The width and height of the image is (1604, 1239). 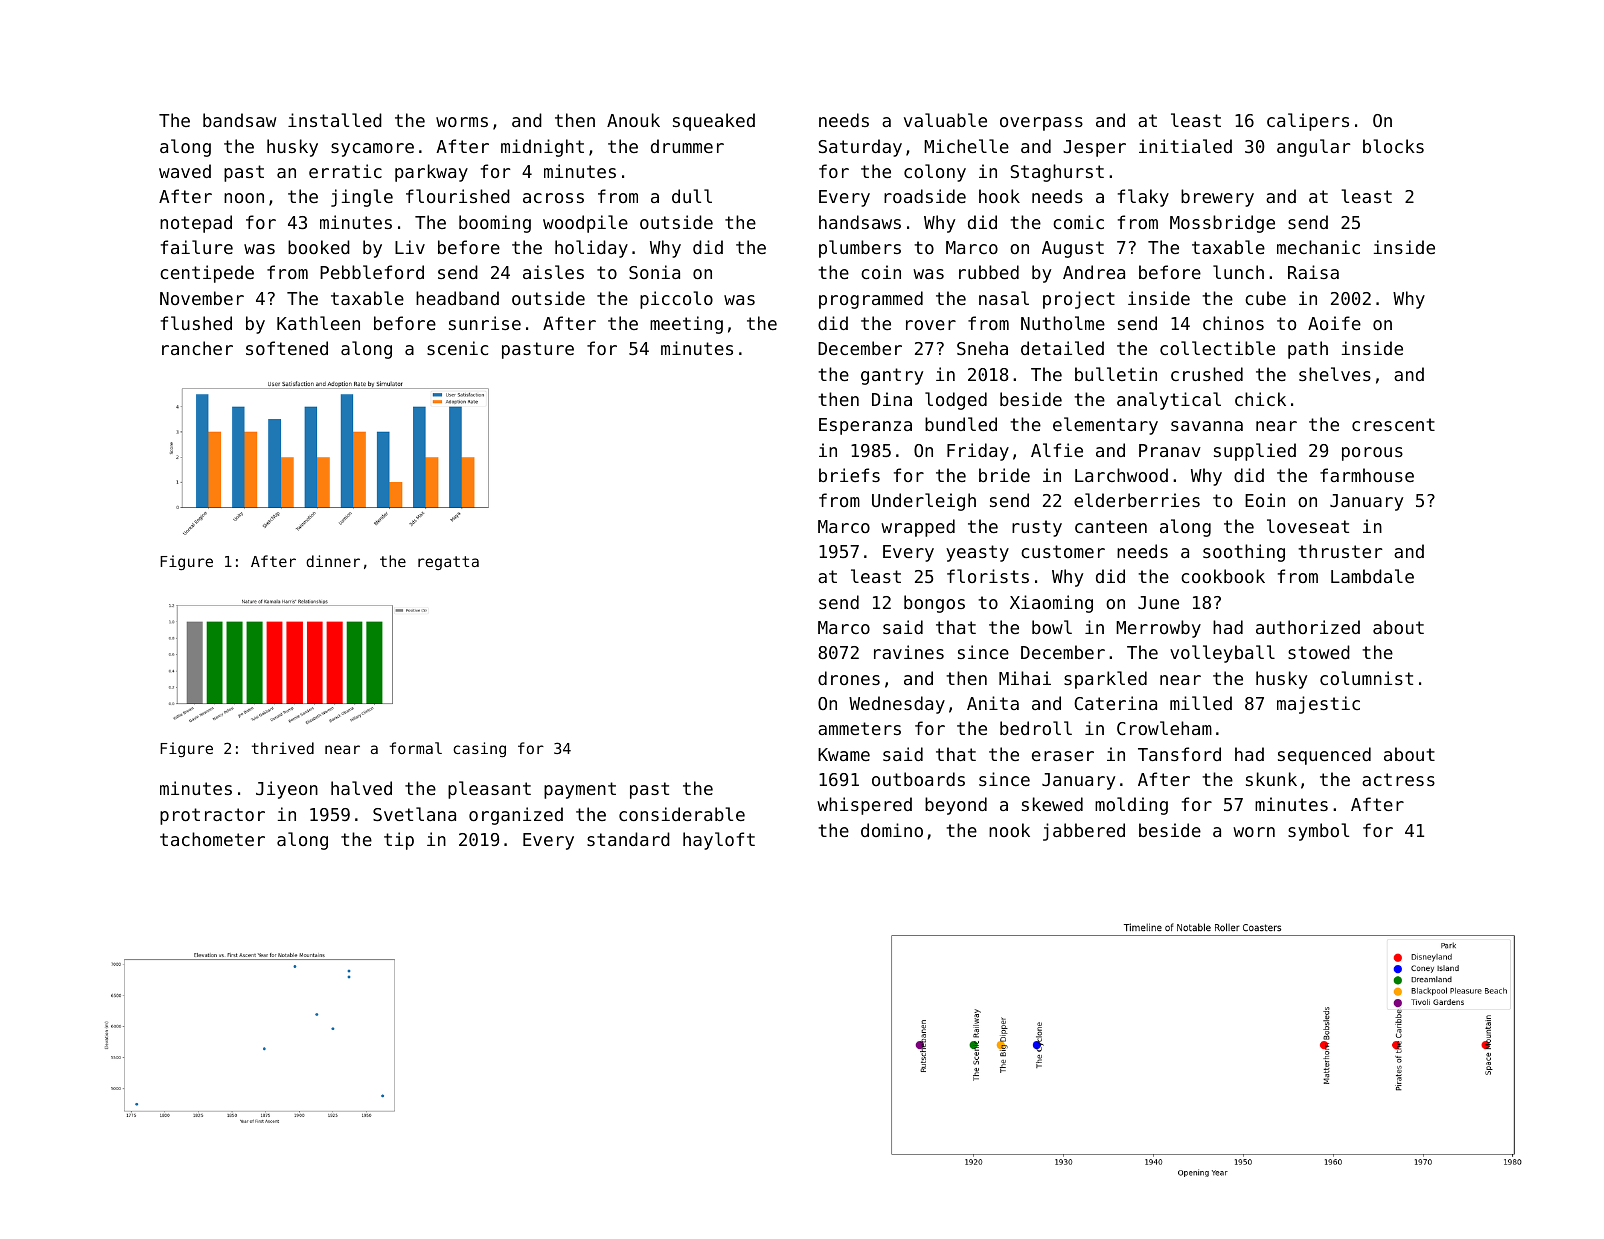 What do you see at coordinates (212, 839) in the image?
I see `tachometer` at bounding box center [212, 839].
